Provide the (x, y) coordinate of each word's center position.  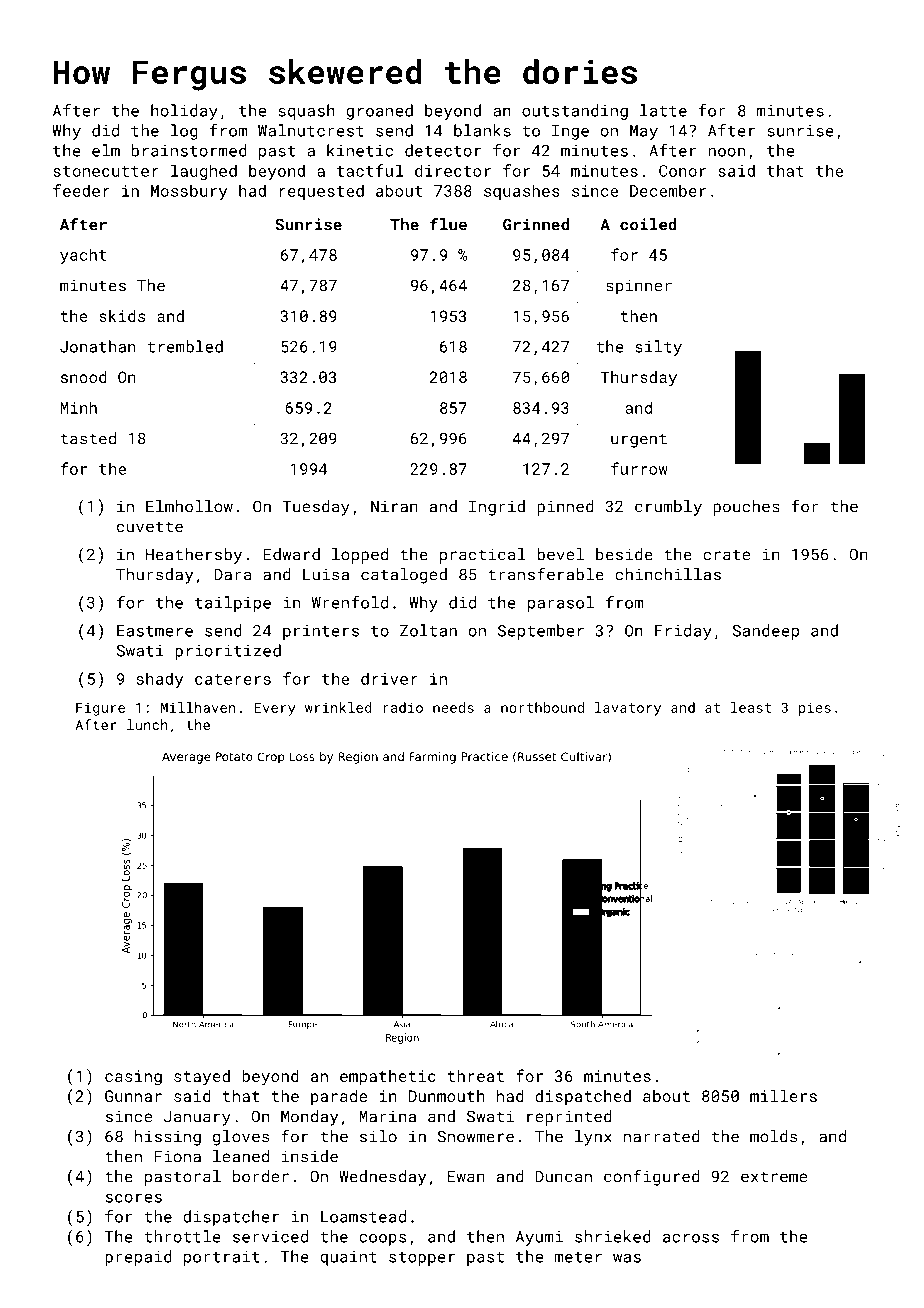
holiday (184, 112)
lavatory (628, 709)
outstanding (575, 112)
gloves (241, 1138)
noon (726, 152)
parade (339, 1098)
